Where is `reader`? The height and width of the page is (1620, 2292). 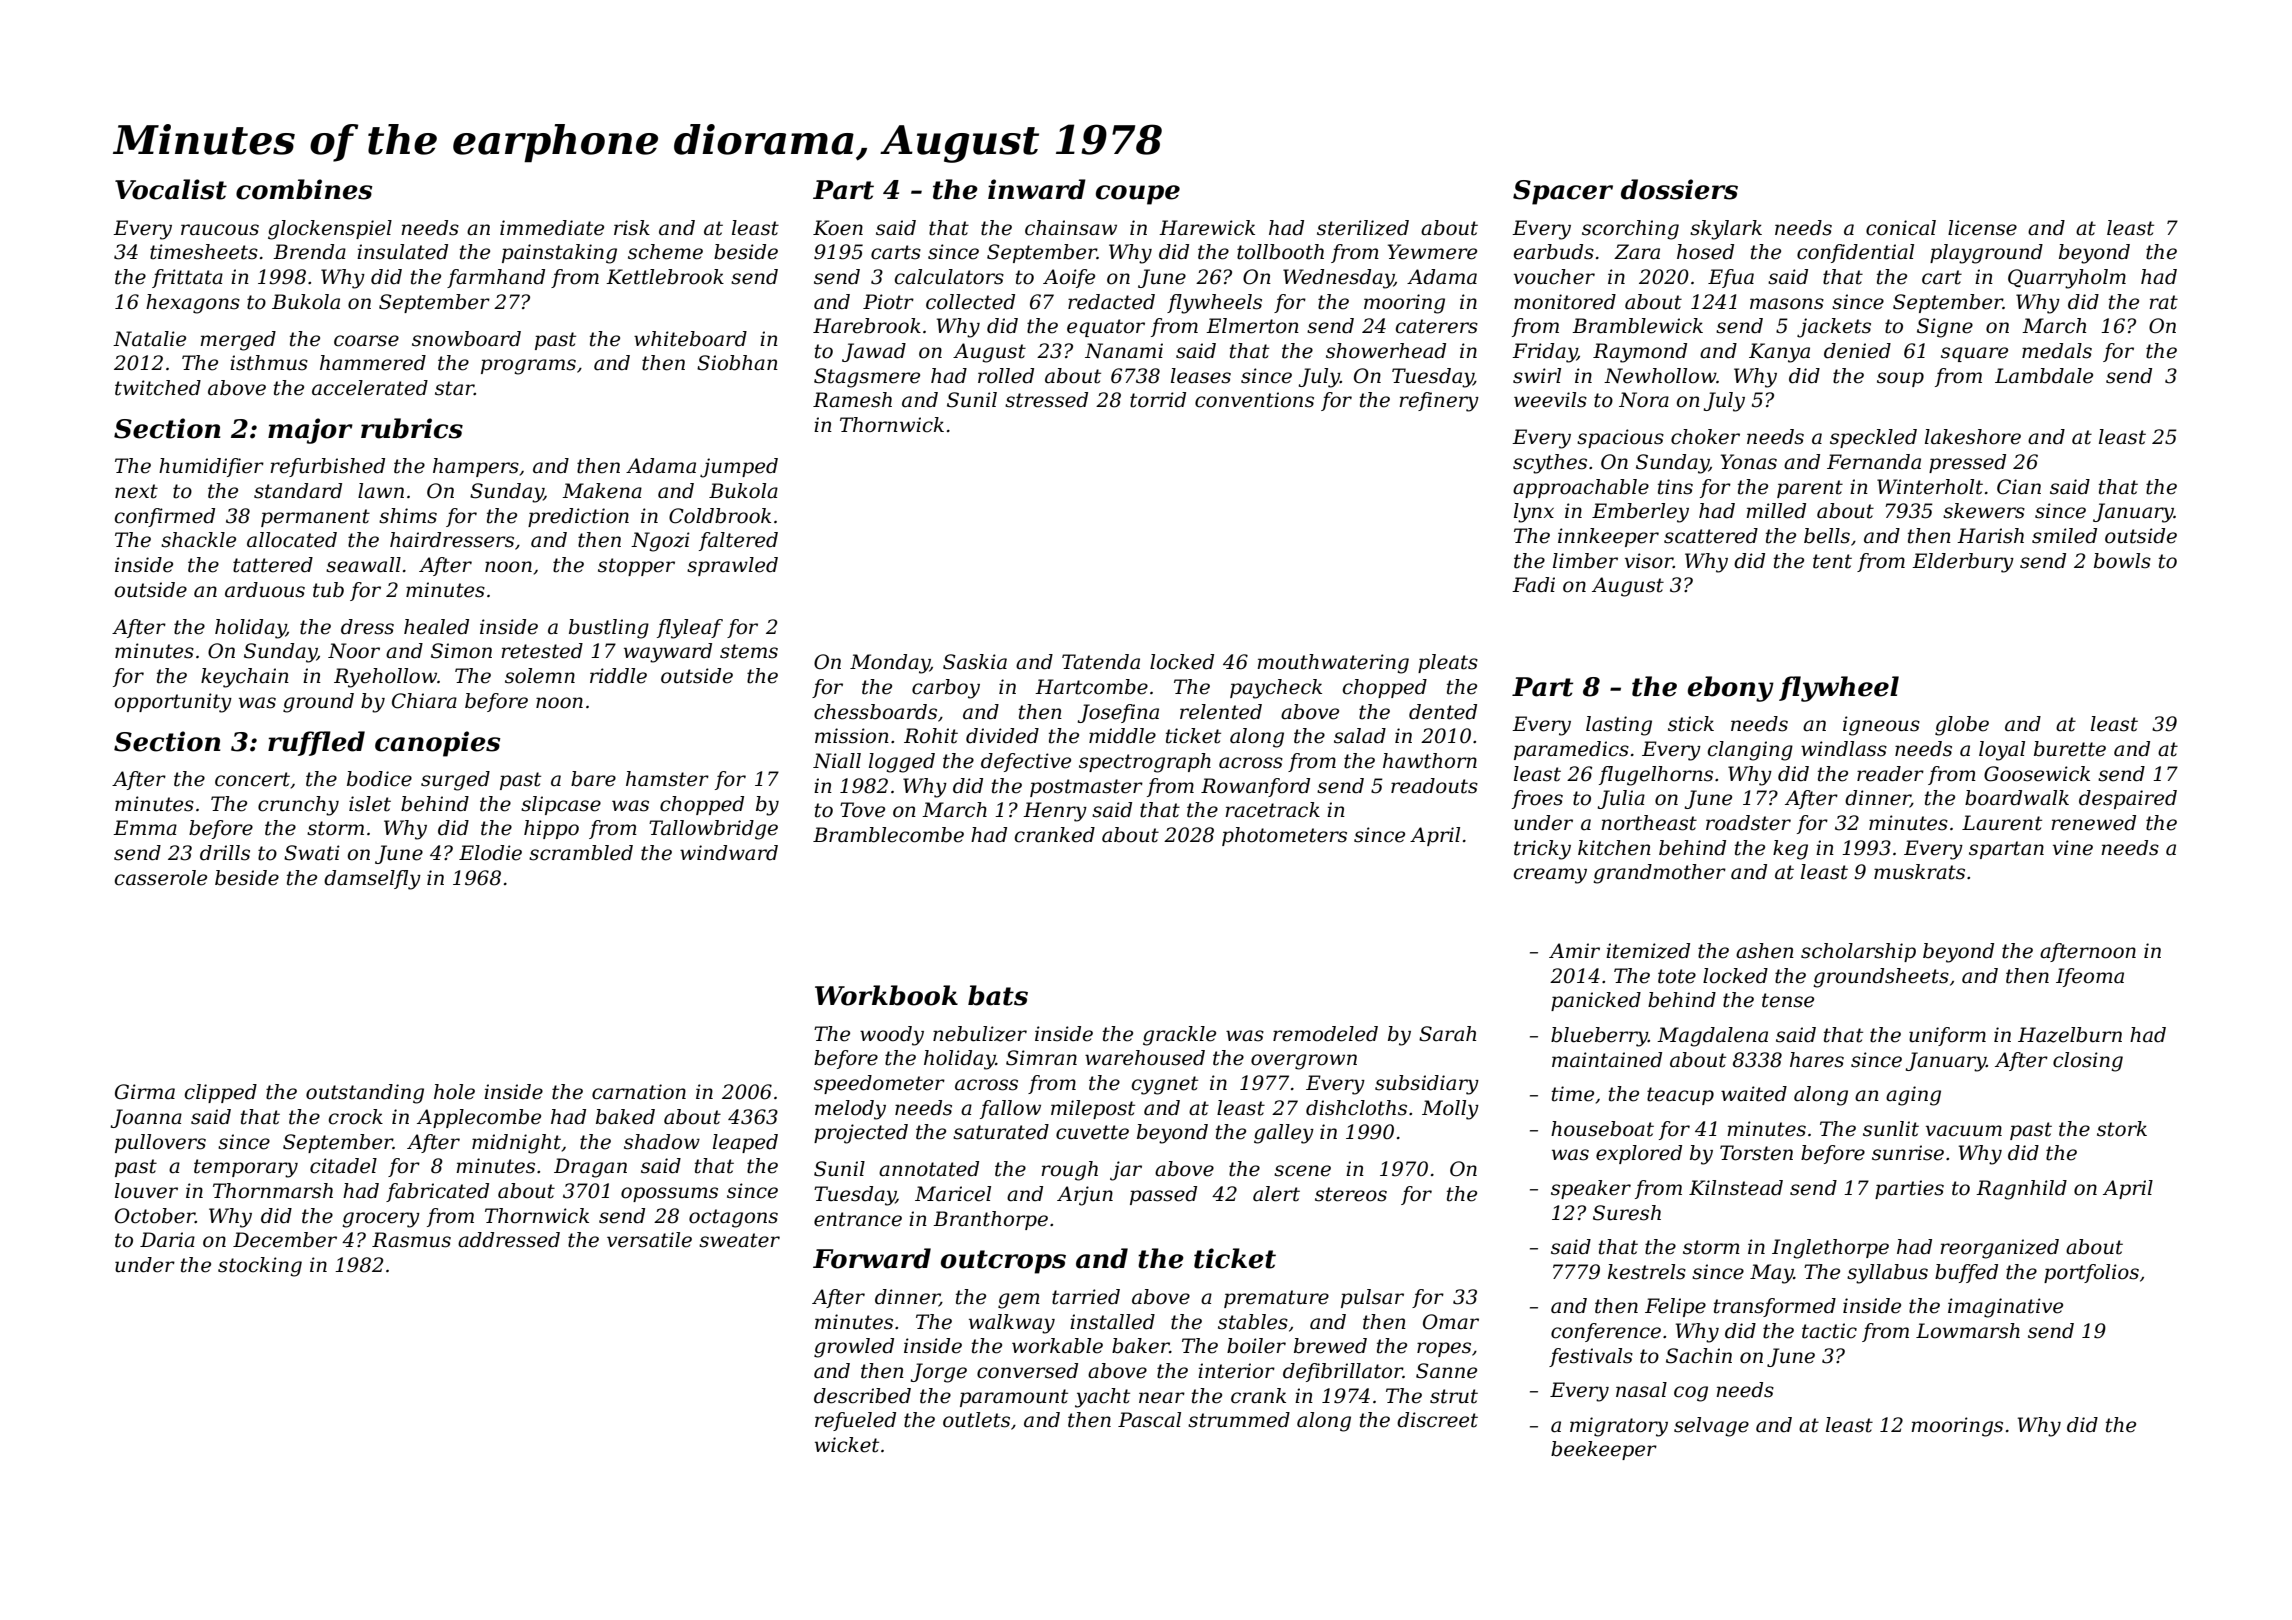
reader is located at coordinates (1890, 774).
